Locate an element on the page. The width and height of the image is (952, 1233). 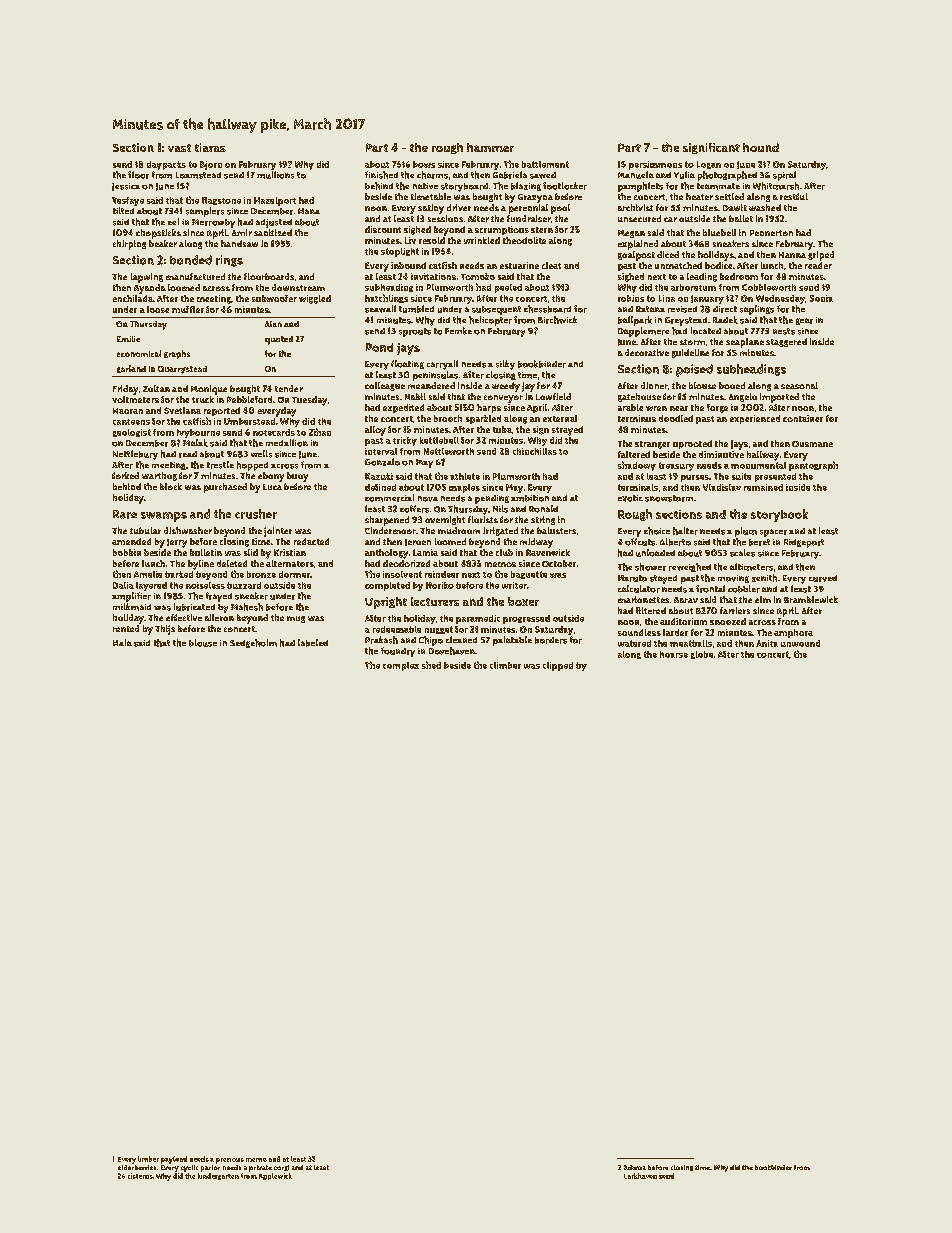
clipped is located at coordinates (558, 666).
